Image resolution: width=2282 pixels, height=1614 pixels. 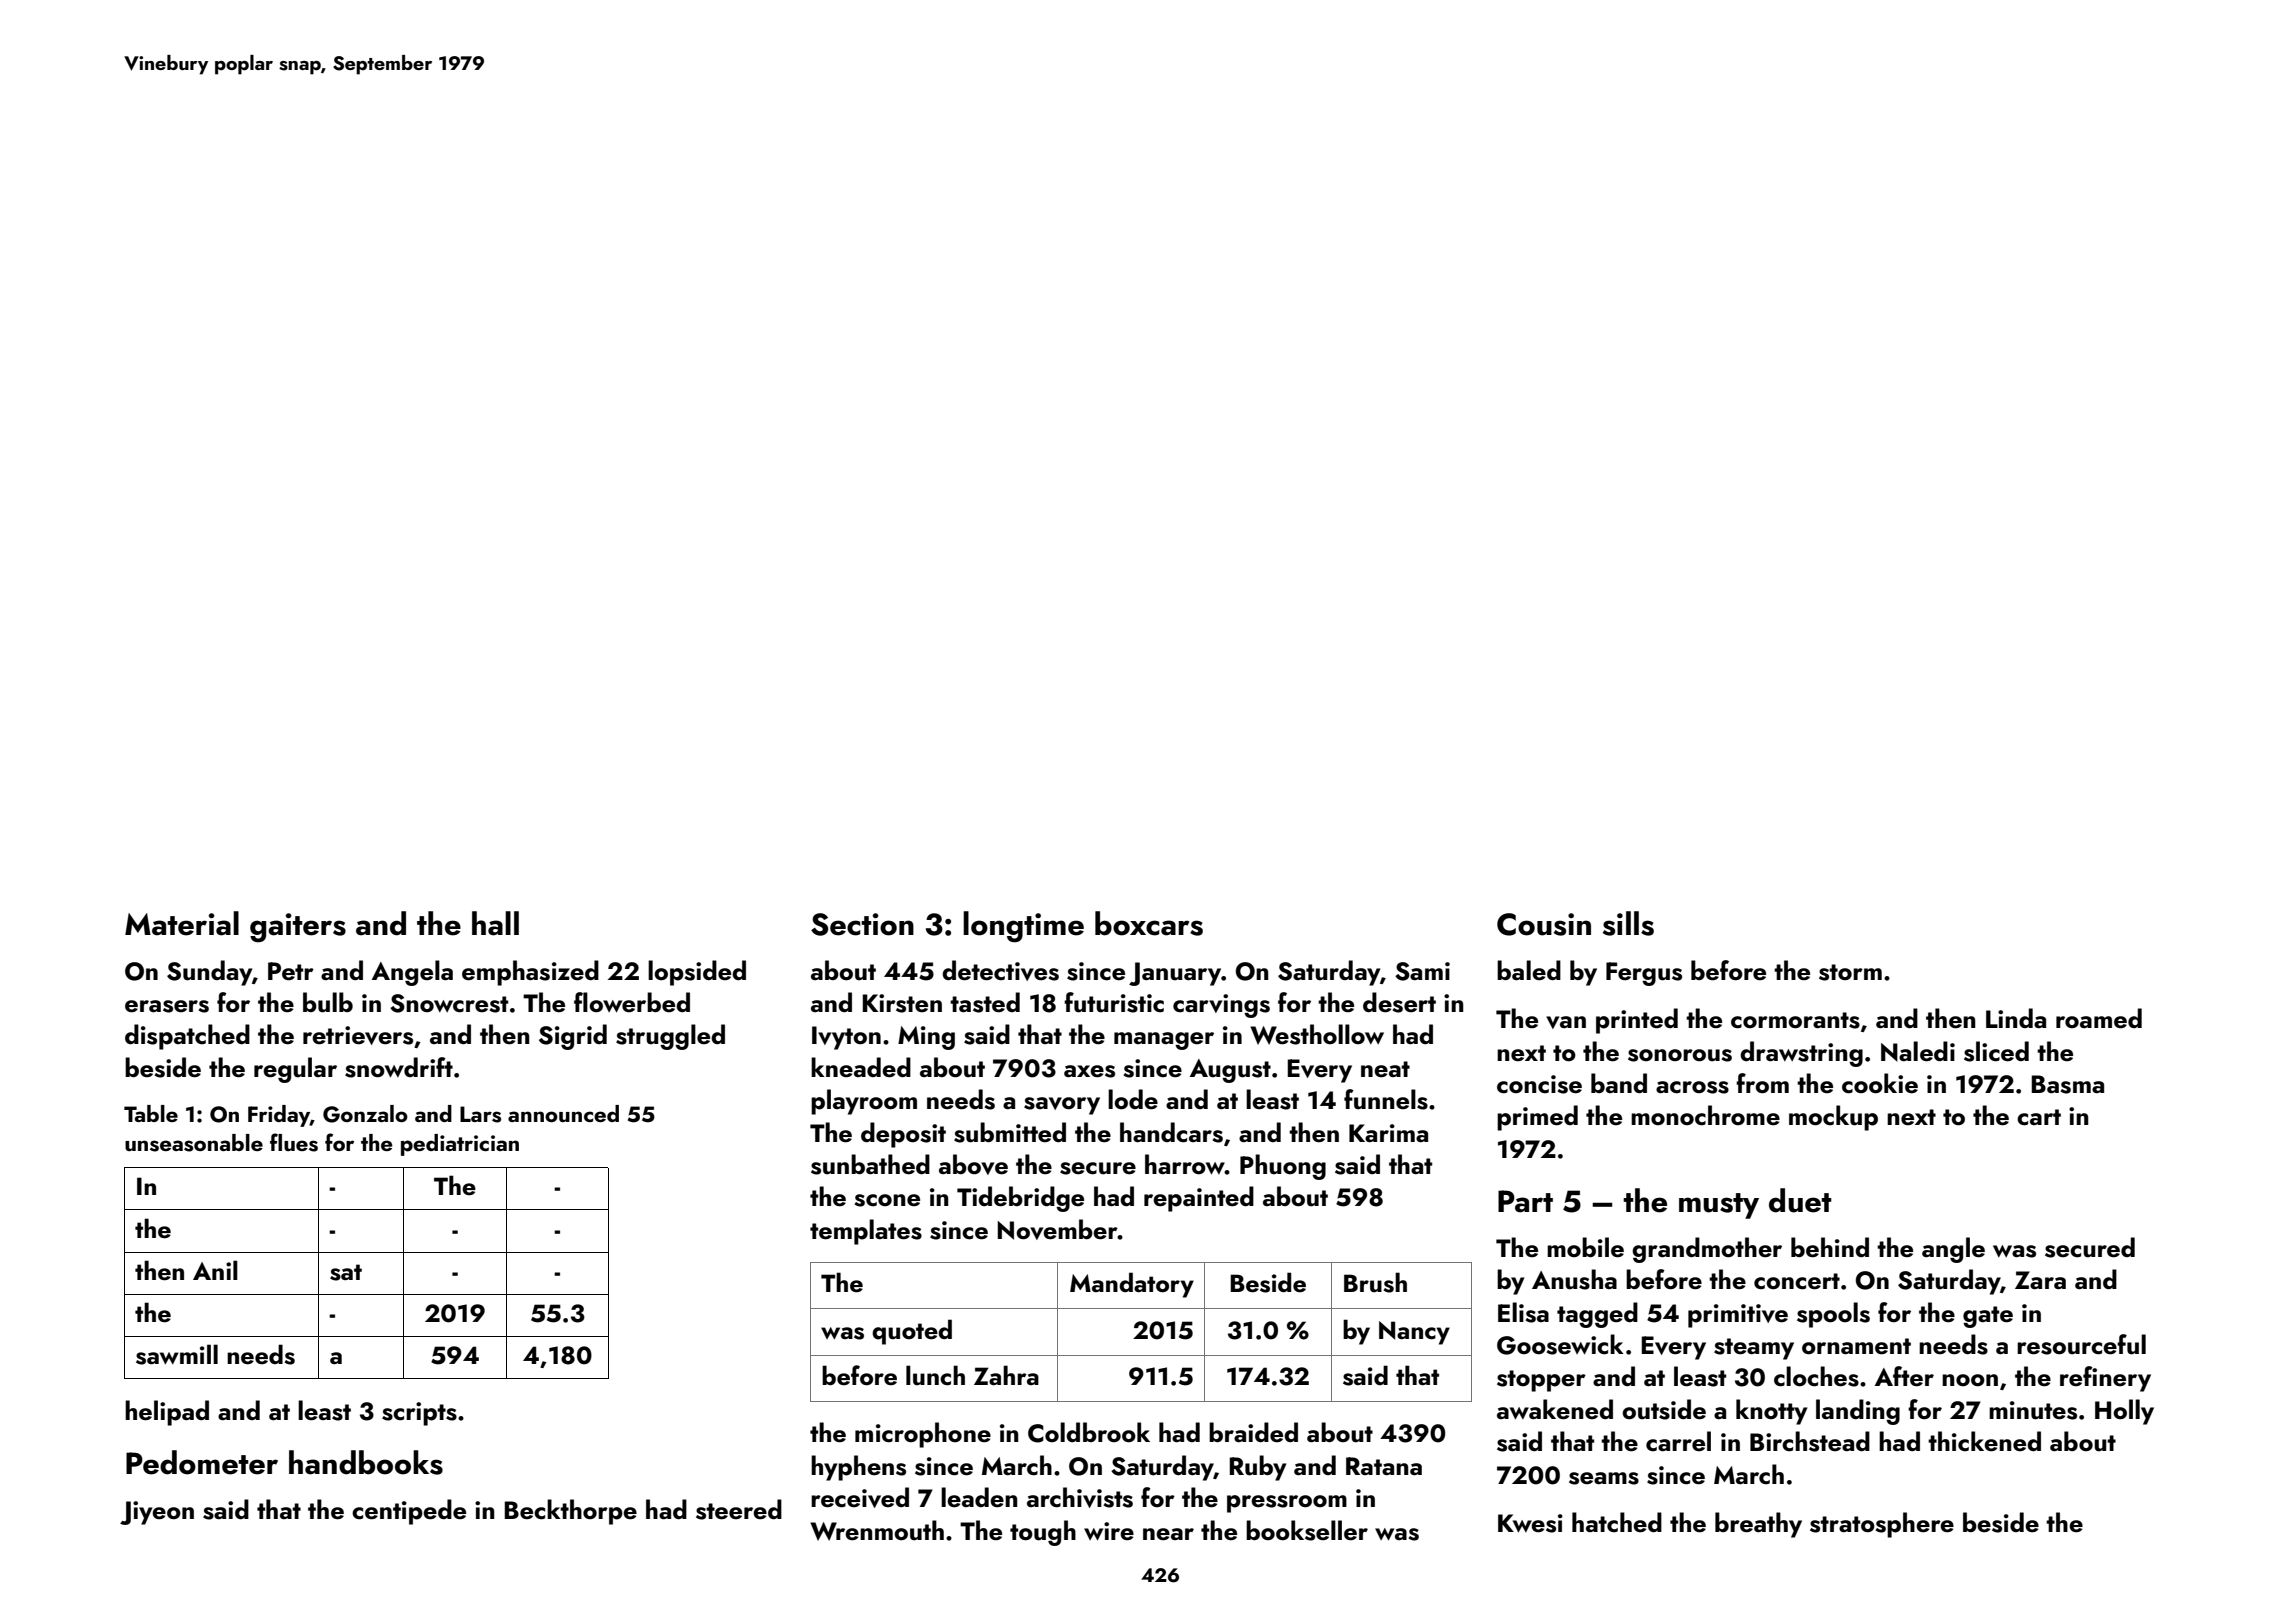 What do you see at coordinates (866, 1232) in the page?
I see `templates` at bounding box center [866, 1232].
